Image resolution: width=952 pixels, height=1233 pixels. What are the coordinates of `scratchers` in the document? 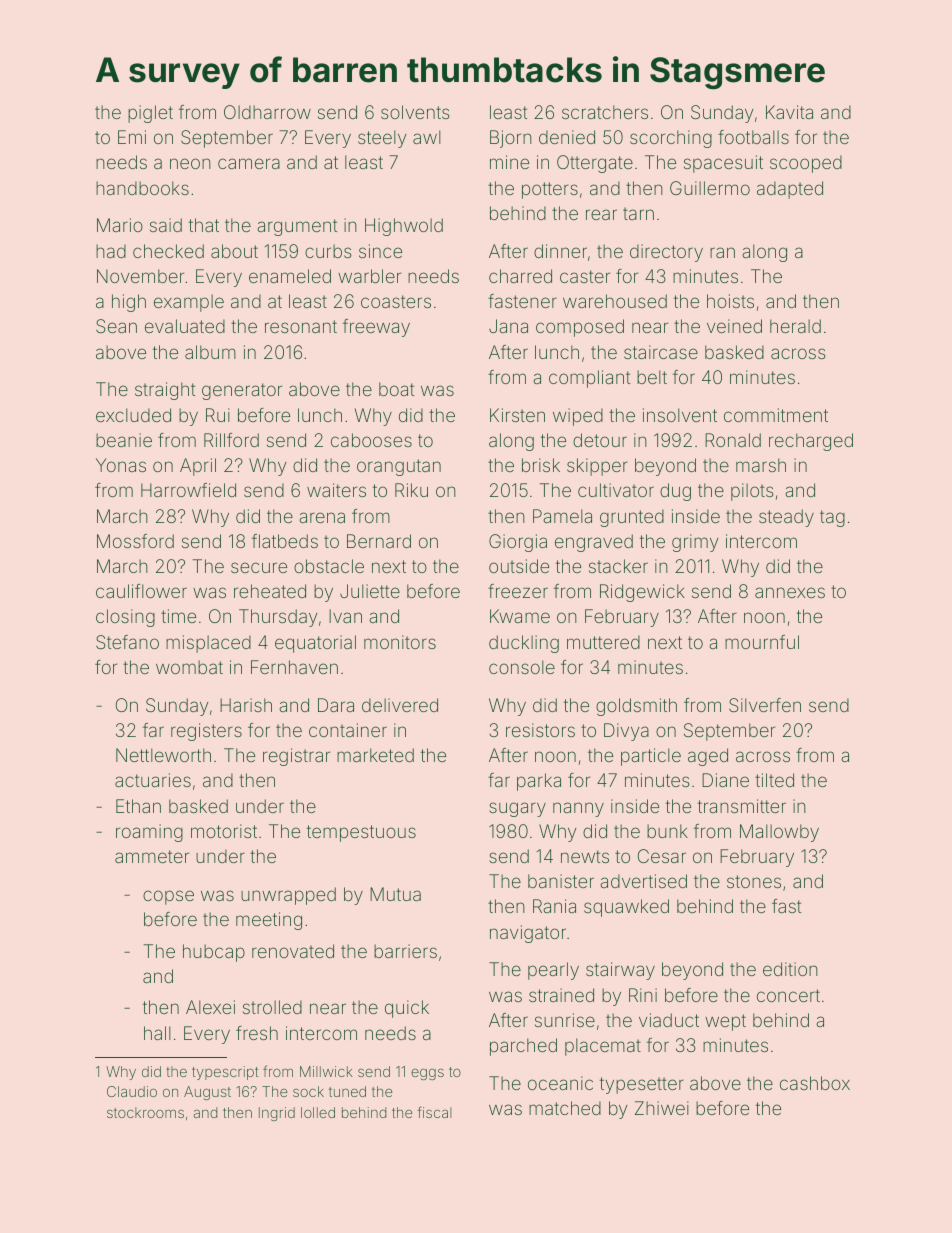 It's located at (605, 112).
